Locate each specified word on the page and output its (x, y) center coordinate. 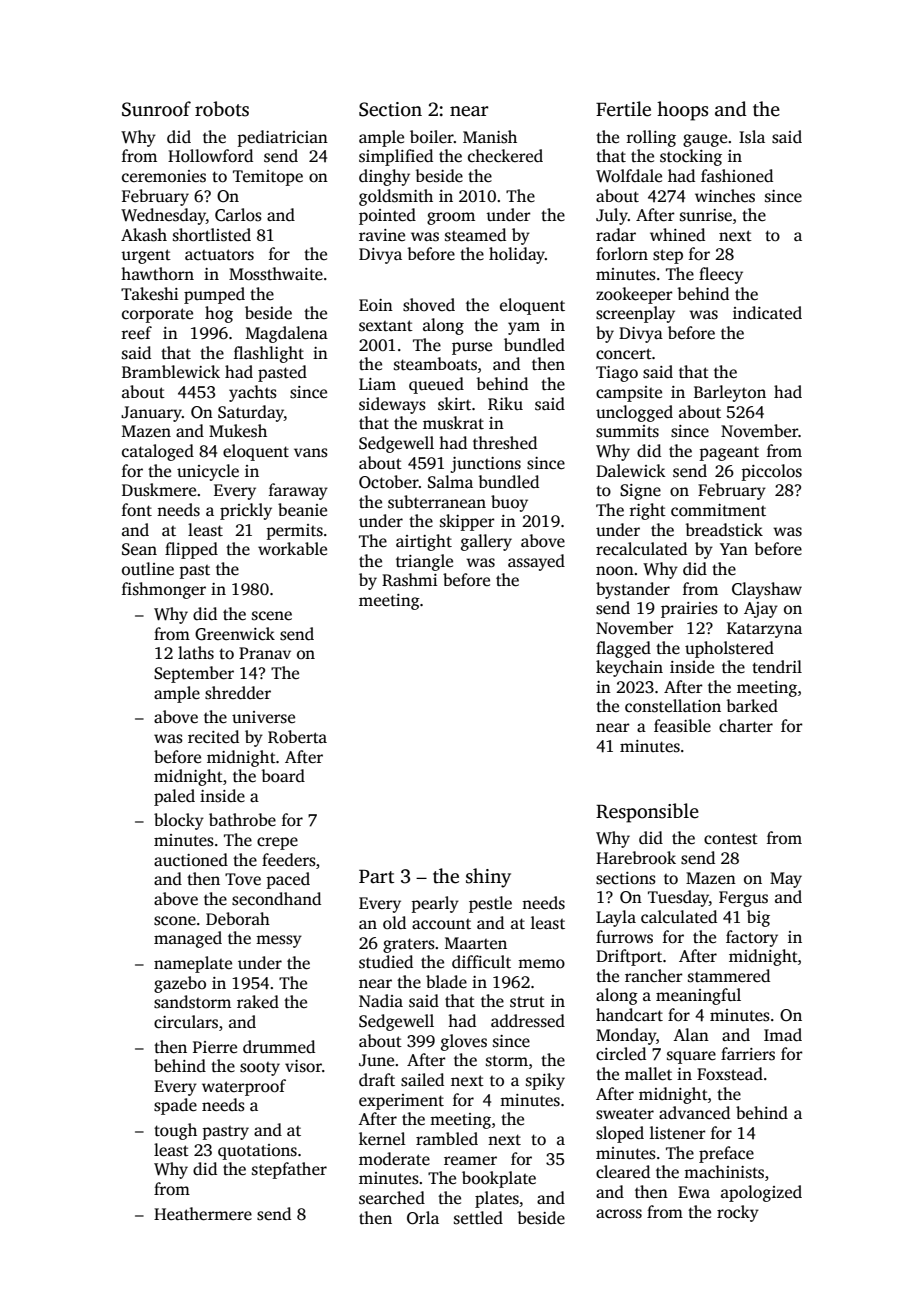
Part (376, 877)
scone (175, 921)
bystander (633, 590)
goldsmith (396, 197)
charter (746, 726)
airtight (424, 542)
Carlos (238, 215)
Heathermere (203, 1214)
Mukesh (238, 431)
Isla (752, 137)
